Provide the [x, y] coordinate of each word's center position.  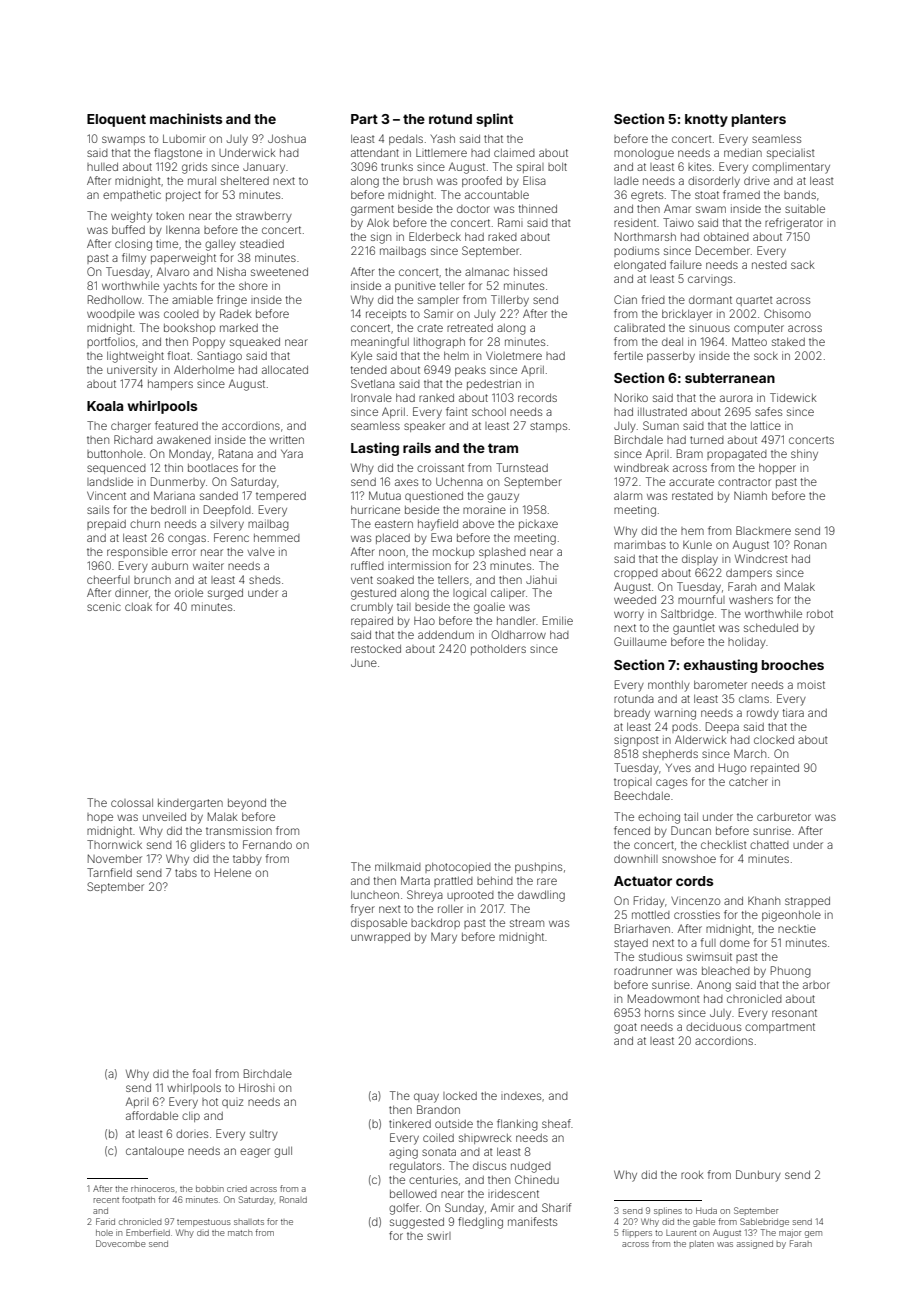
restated [692, 496]
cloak [138, 607]
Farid [105, 1221]
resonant [794, 1013]
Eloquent [116, 120]
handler [516, 621]
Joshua [287, 139]
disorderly [714, 182]
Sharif [557, 1207]
